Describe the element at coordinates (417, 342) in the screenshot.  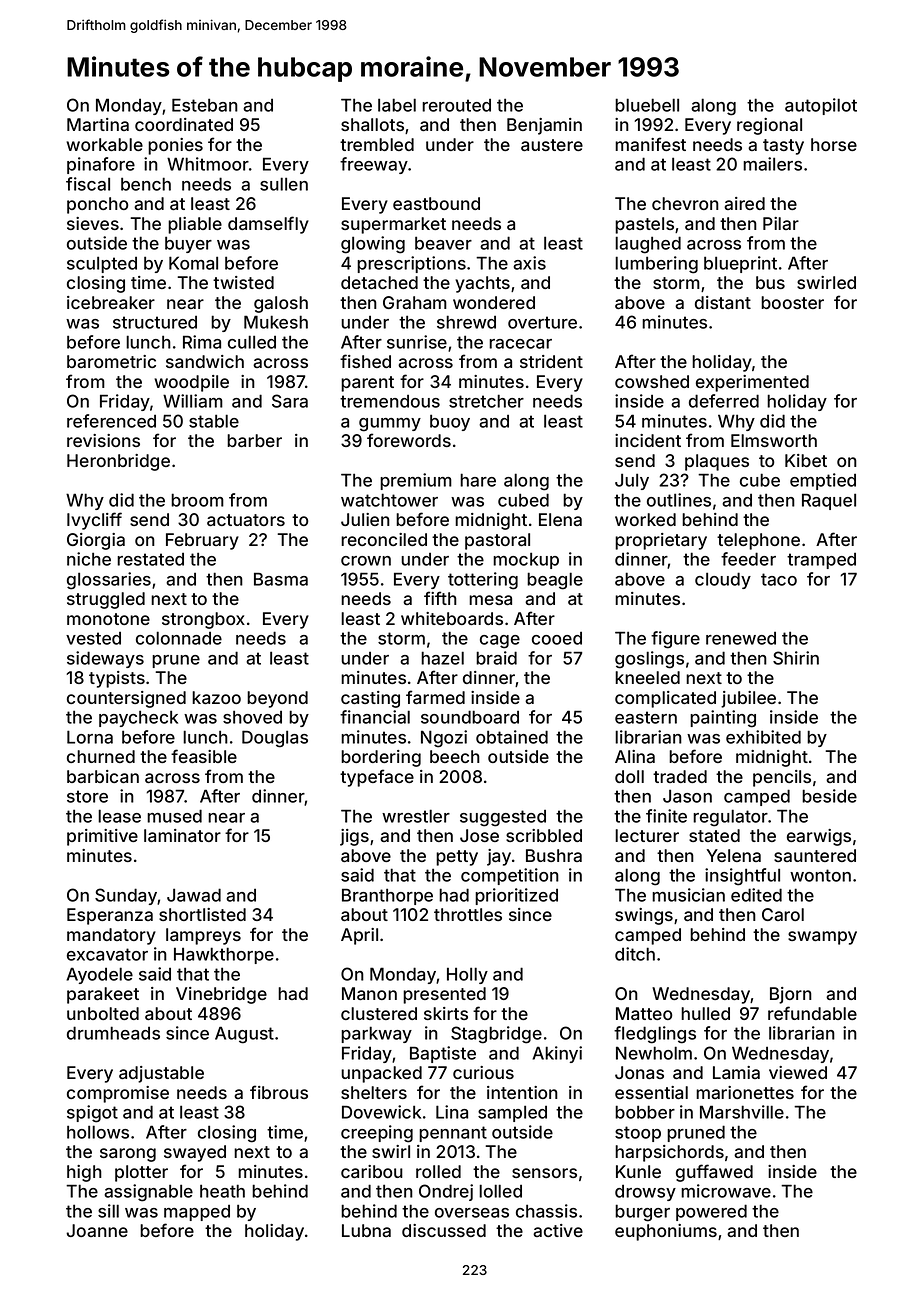
I see `sunrise` at that location.
